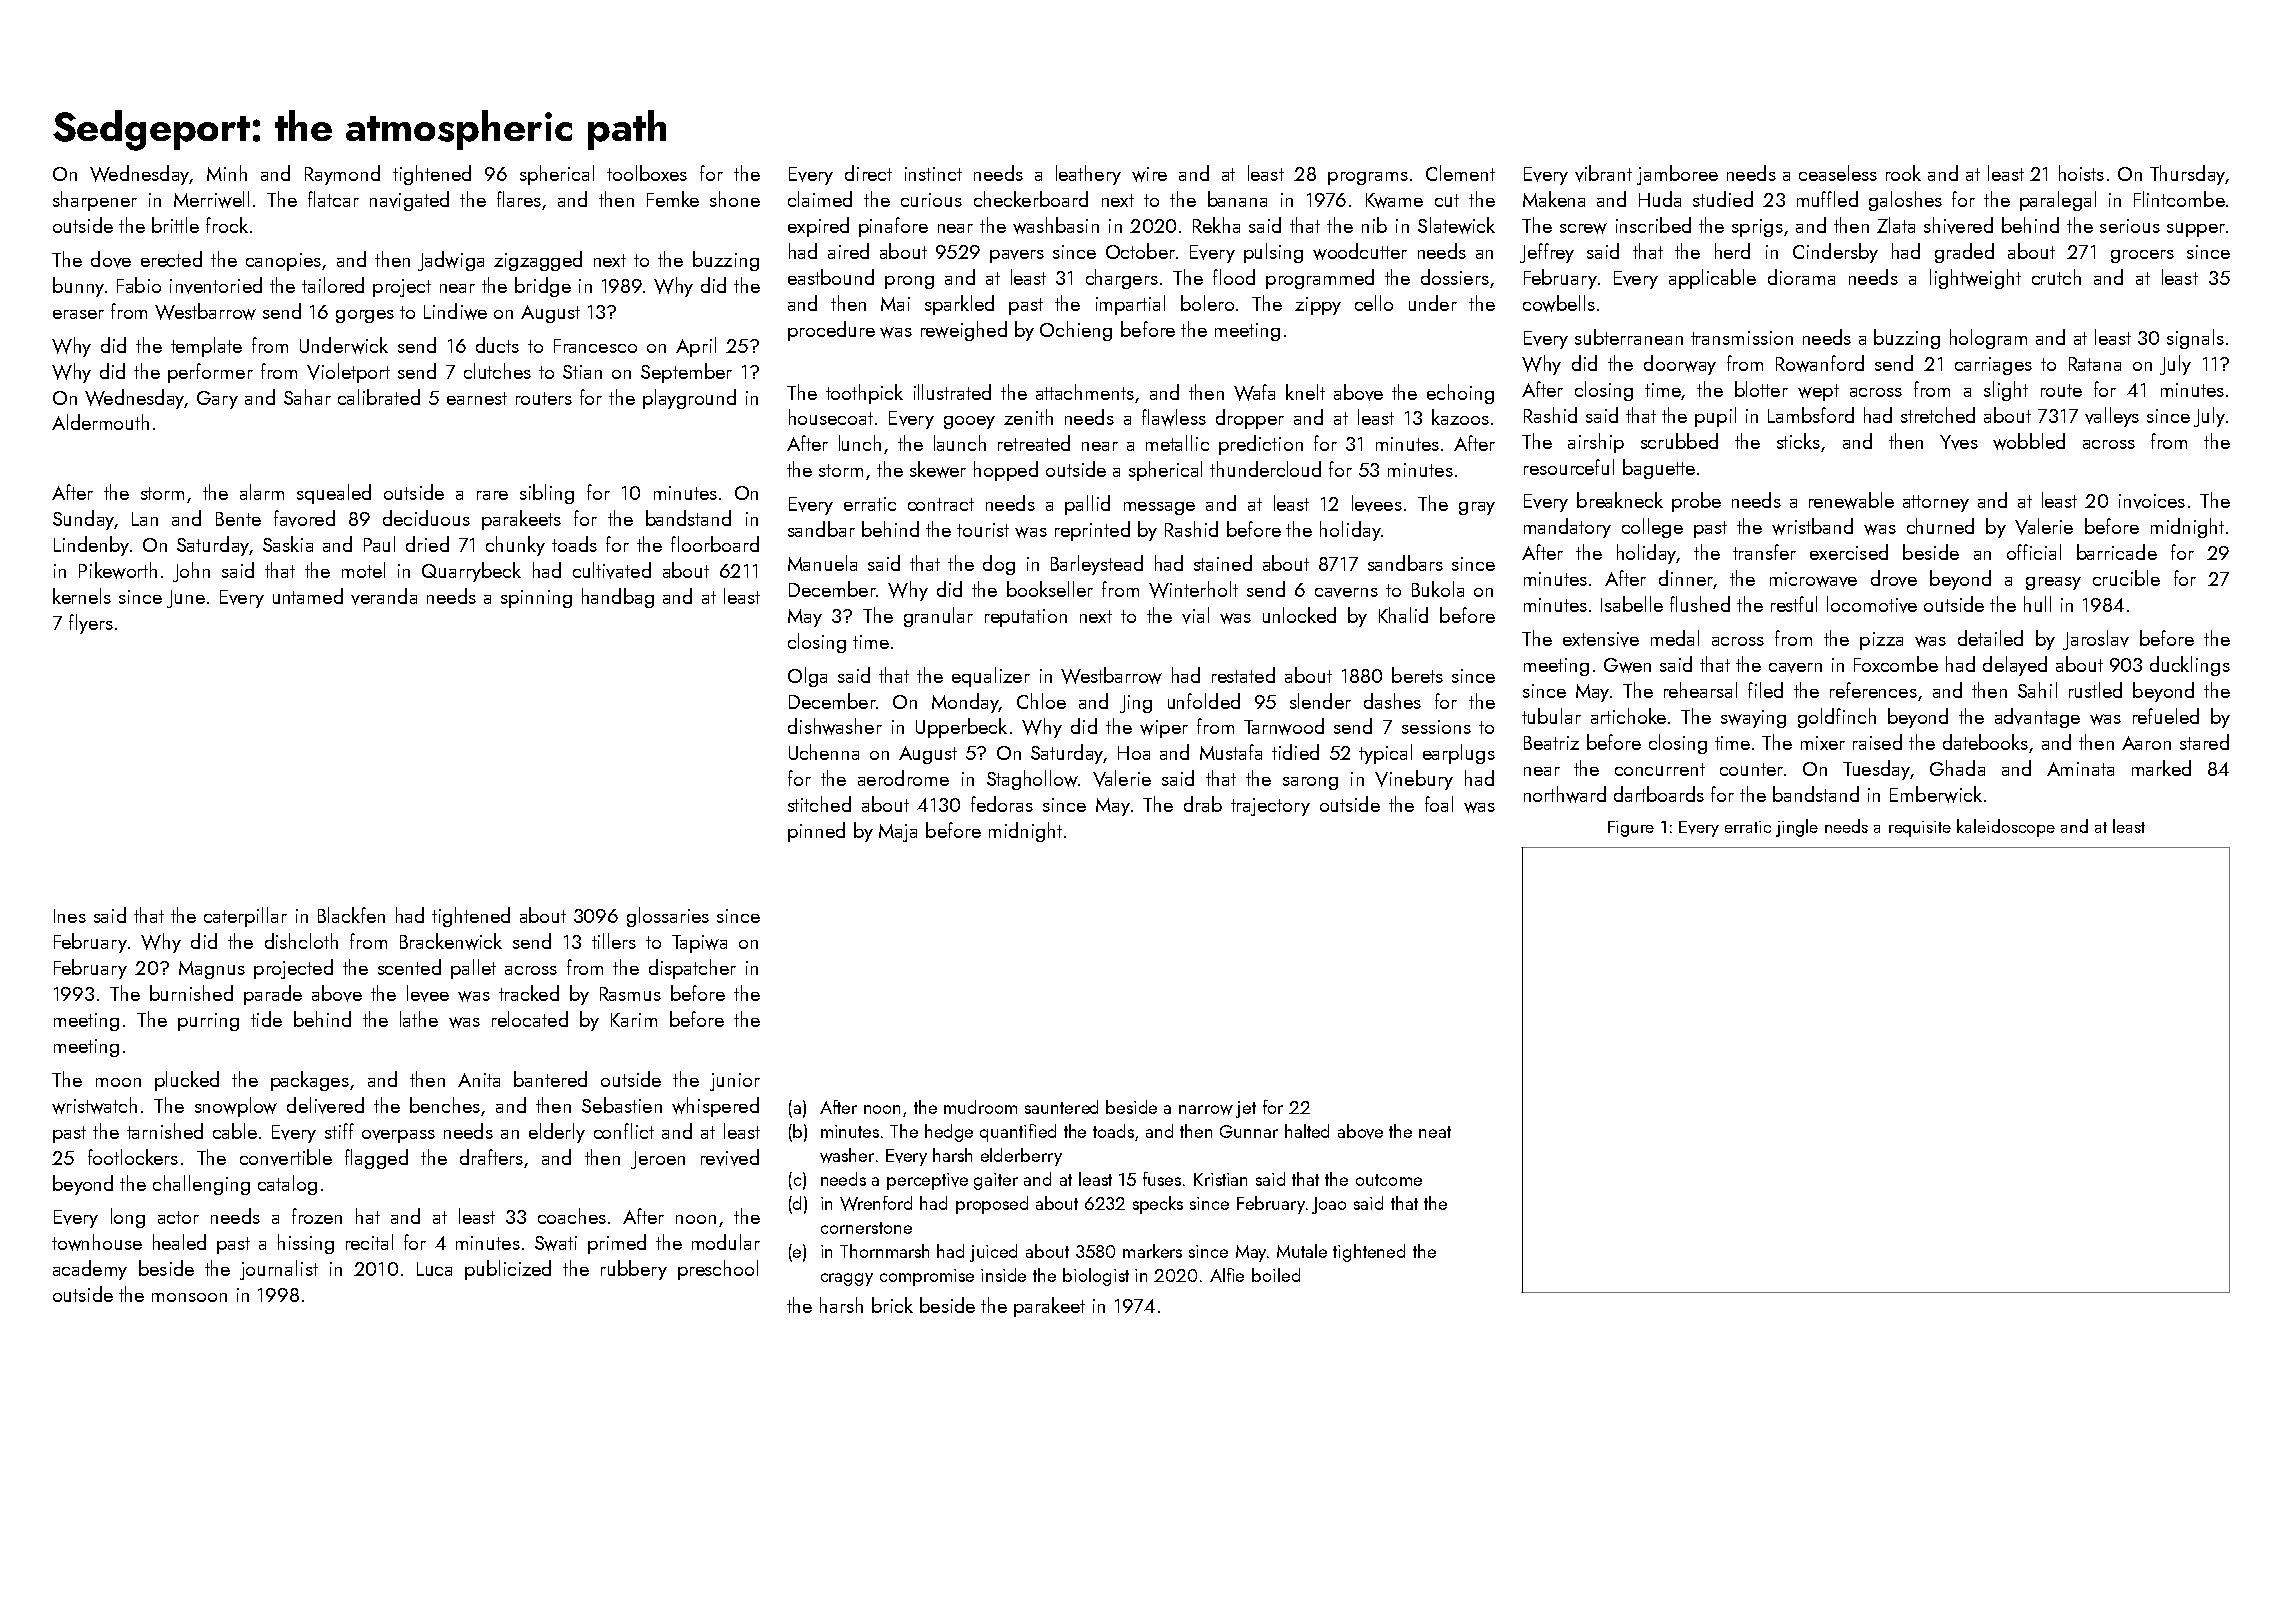  What do you see at coordinates (876, 1203) in the screenshot?
I see `Wrenford` at bounding box center [876, 1203].
